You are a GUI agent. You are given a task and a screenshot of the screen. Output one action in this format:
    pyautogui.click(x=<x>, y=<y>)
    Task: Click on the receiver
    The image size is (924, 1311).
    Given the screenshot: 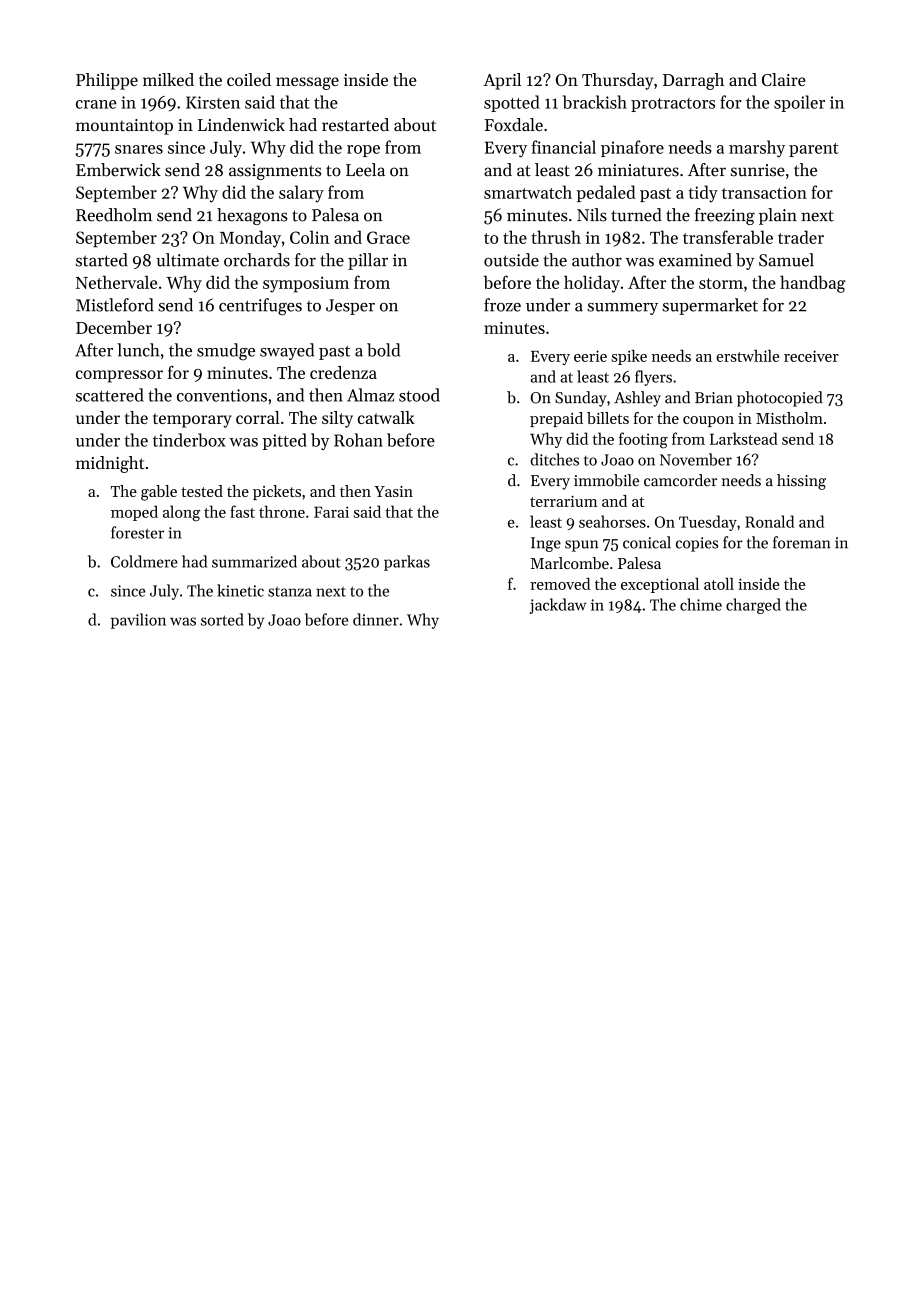 What is the action you would take?
    pyautogui.click(x=811, y=356)
